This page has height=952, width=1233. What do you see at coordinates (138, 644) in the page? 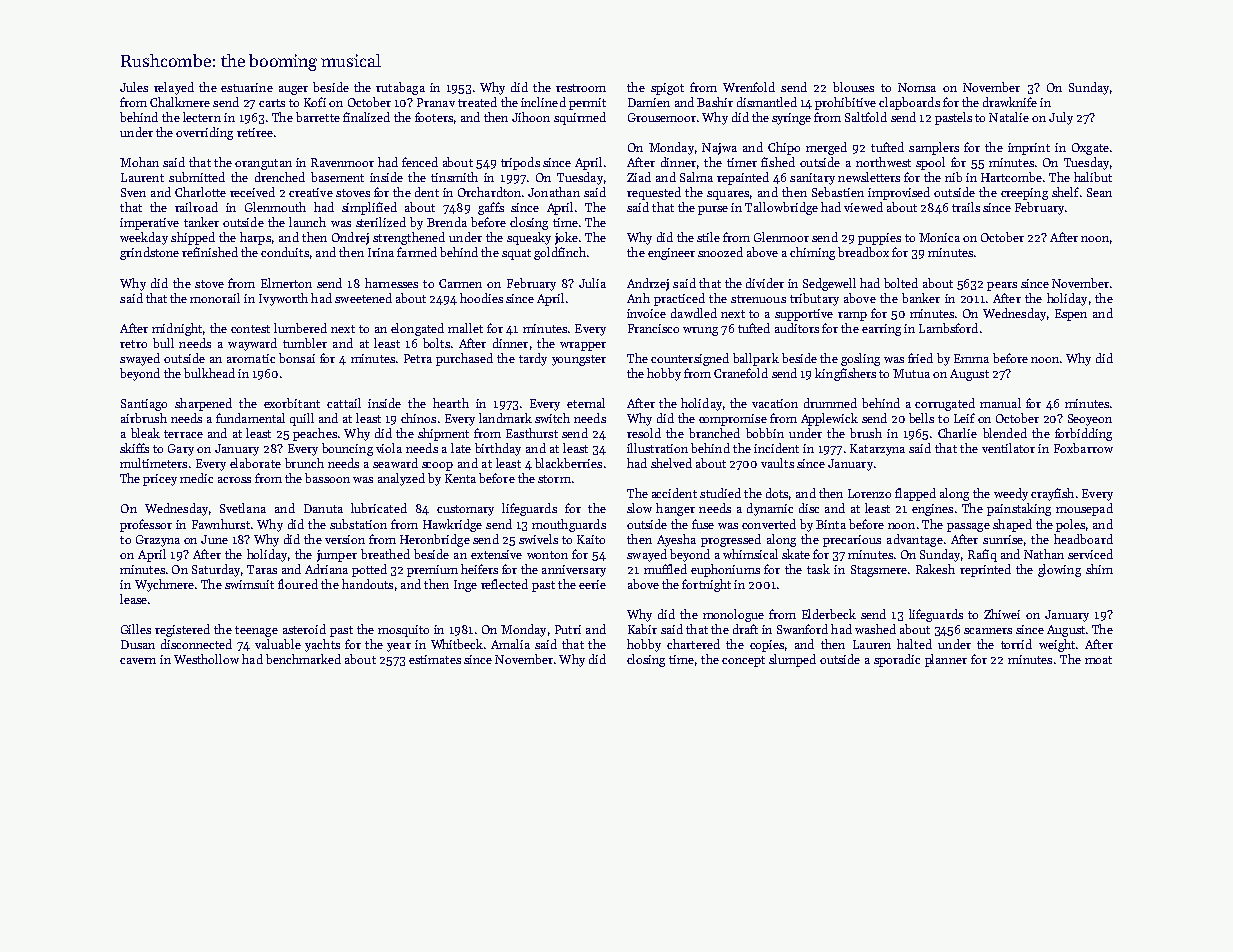
I see `Dusan` at bounding box center [138, 644].
